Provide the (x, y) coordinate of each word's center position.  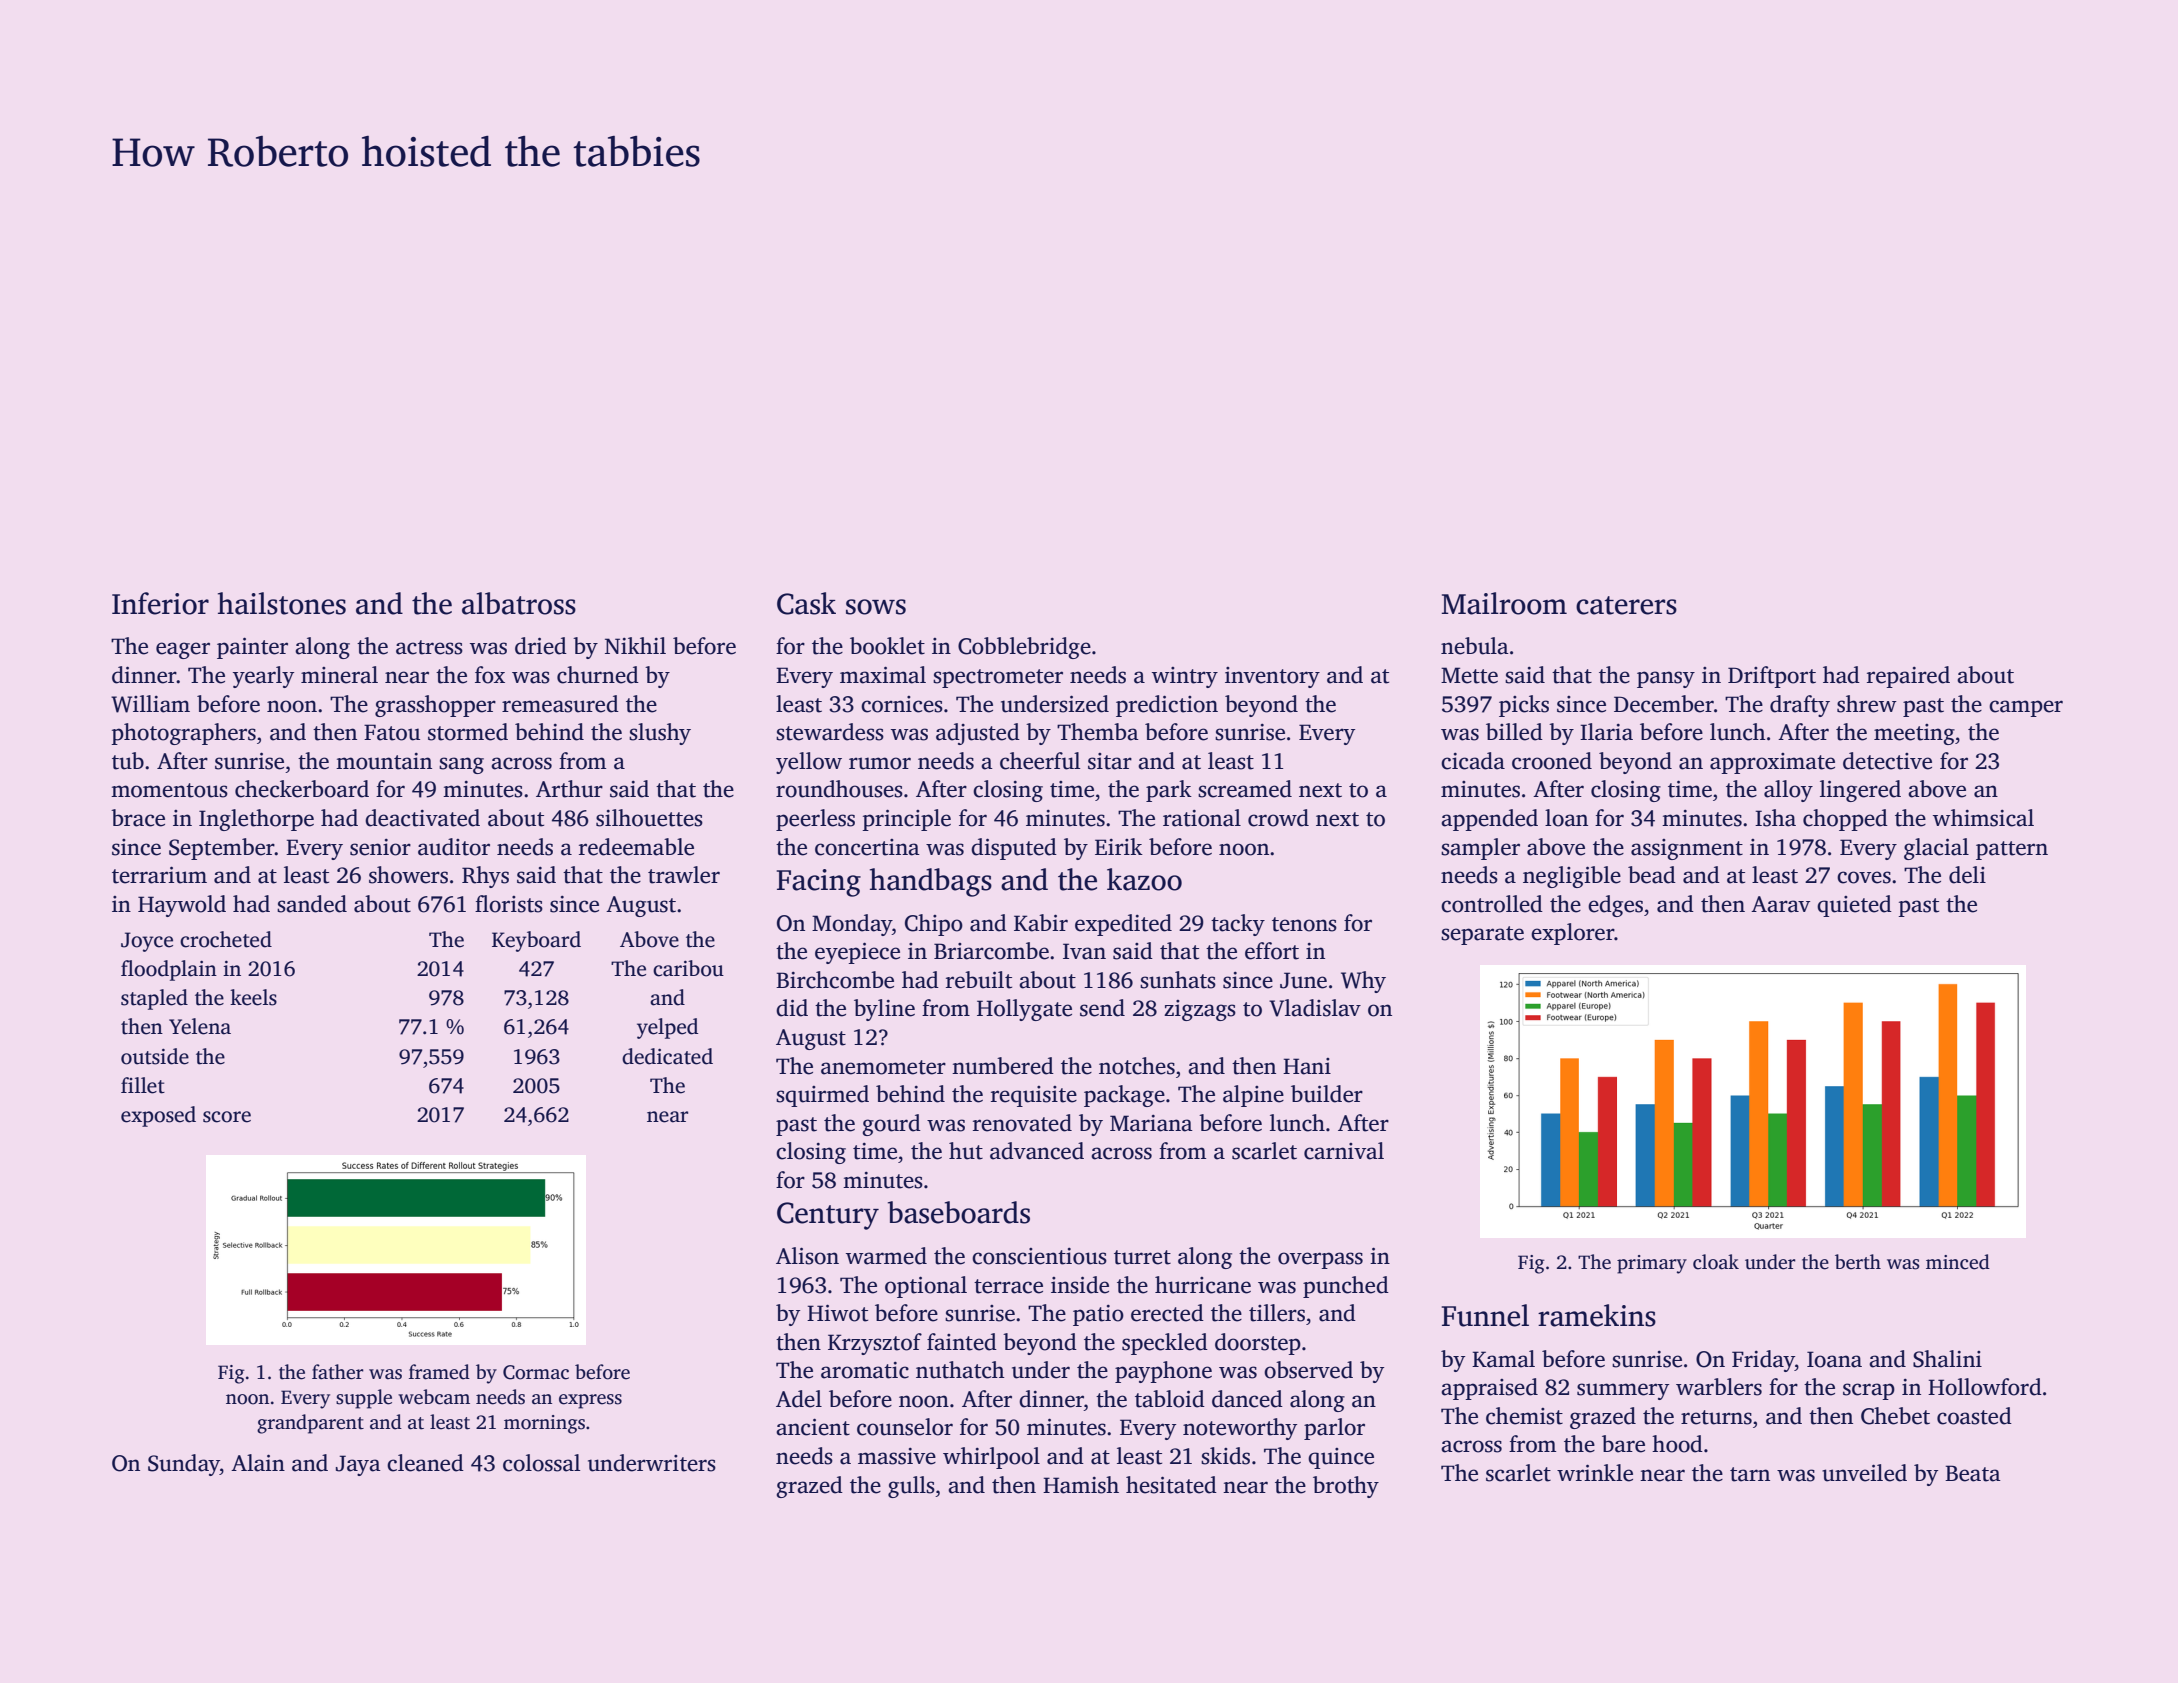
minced (1958, 1262)
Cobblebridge (1024, 648)
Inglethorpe (256, 820)
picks (1524, 706)
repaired (1908, 677)
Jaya (358, 1465)
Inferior (160, 603)
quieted (1854, 906)
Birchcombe (835, 980)
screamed (1245, 789)
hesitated (1171, 1485)
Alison (807, 1256)
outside (155, 1056)
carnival (1344, 1151)
